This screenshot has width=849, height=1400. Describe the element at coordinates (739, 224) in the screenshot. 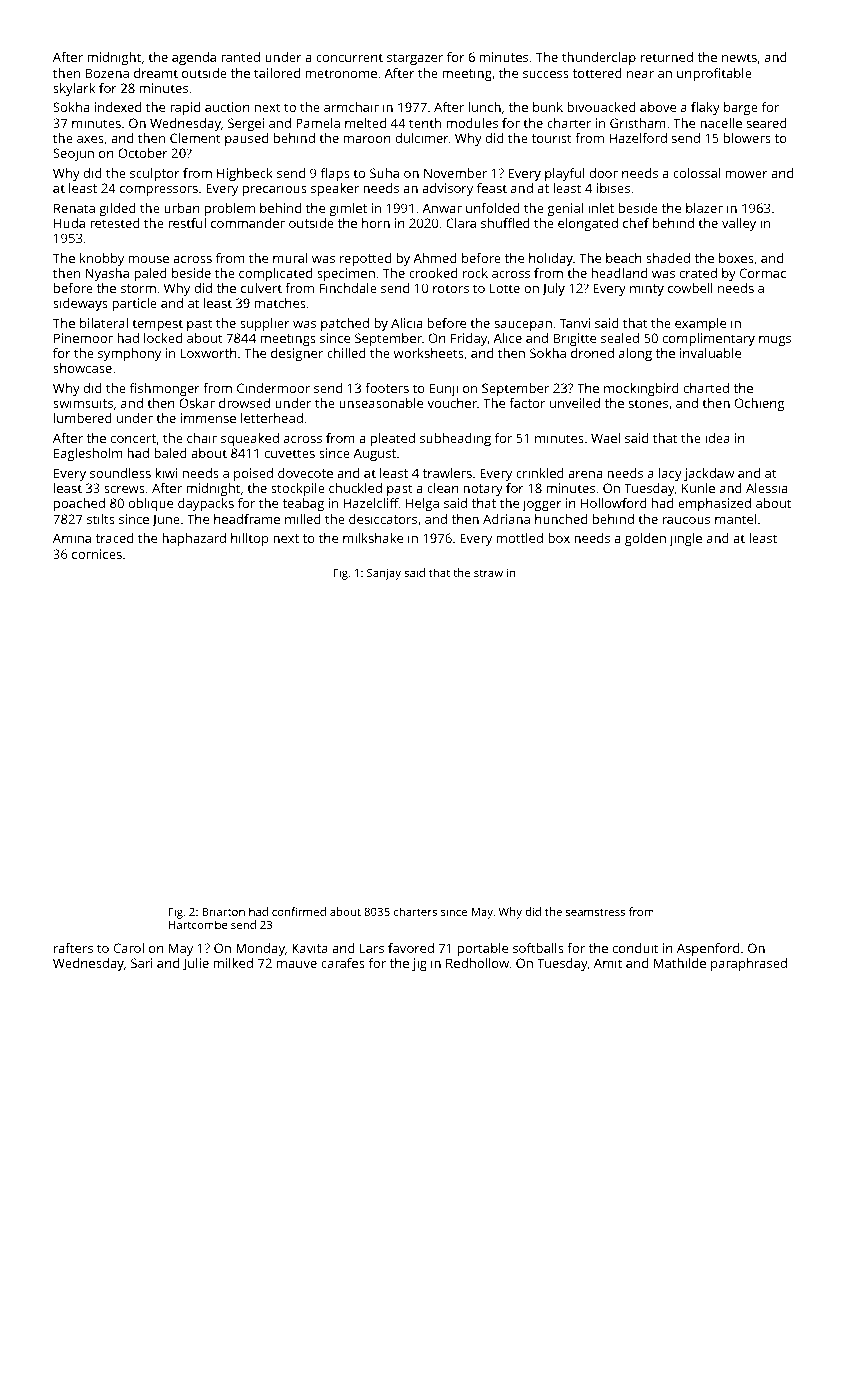

I see `valley` at that location.
